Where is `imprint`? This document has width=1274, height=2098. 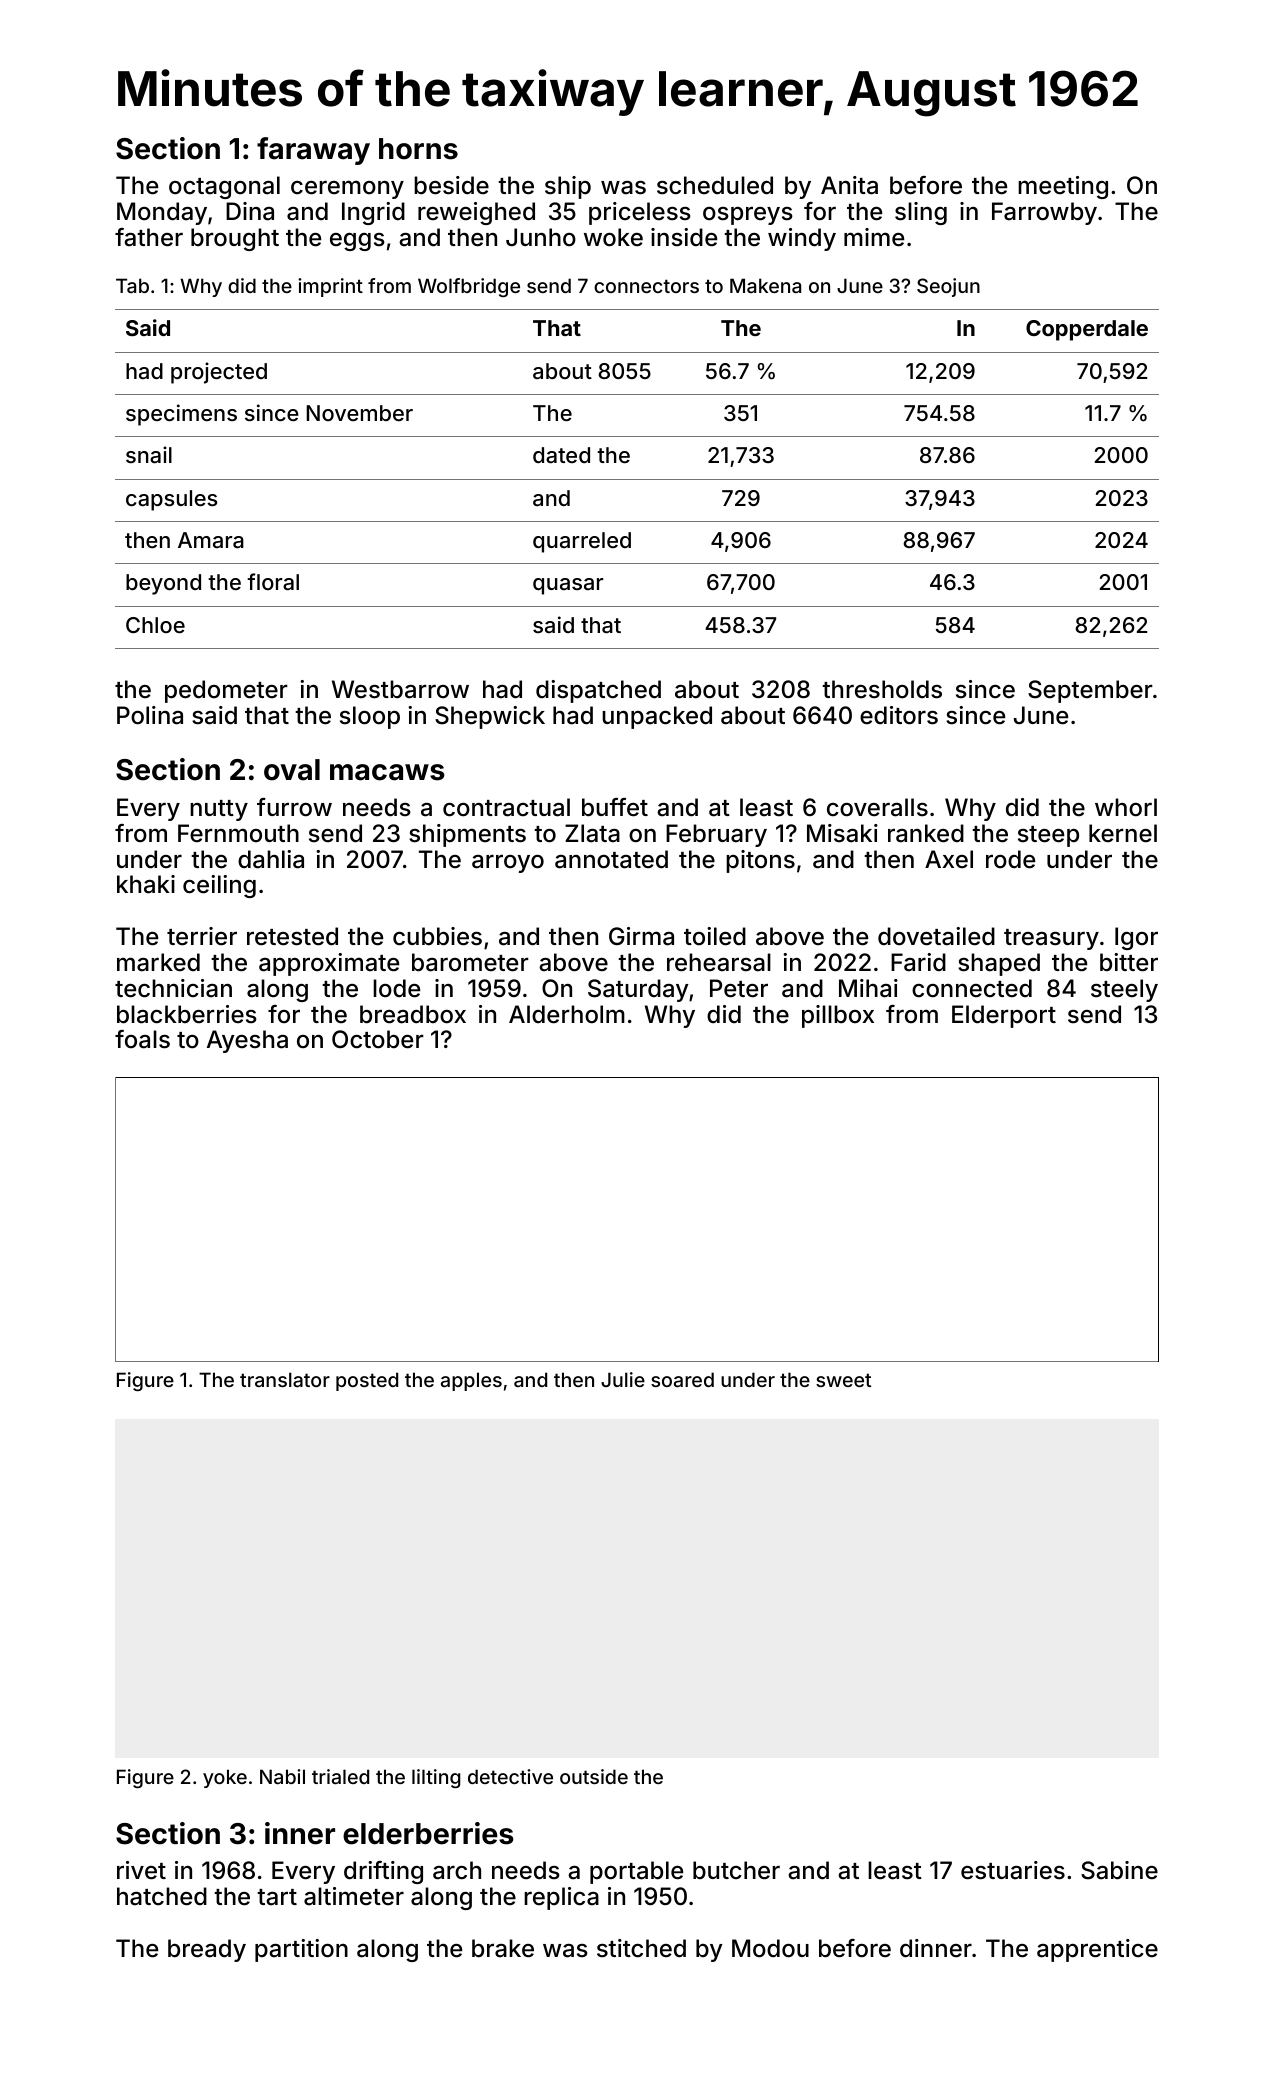 imprint is located at coordinates (330, 287).
